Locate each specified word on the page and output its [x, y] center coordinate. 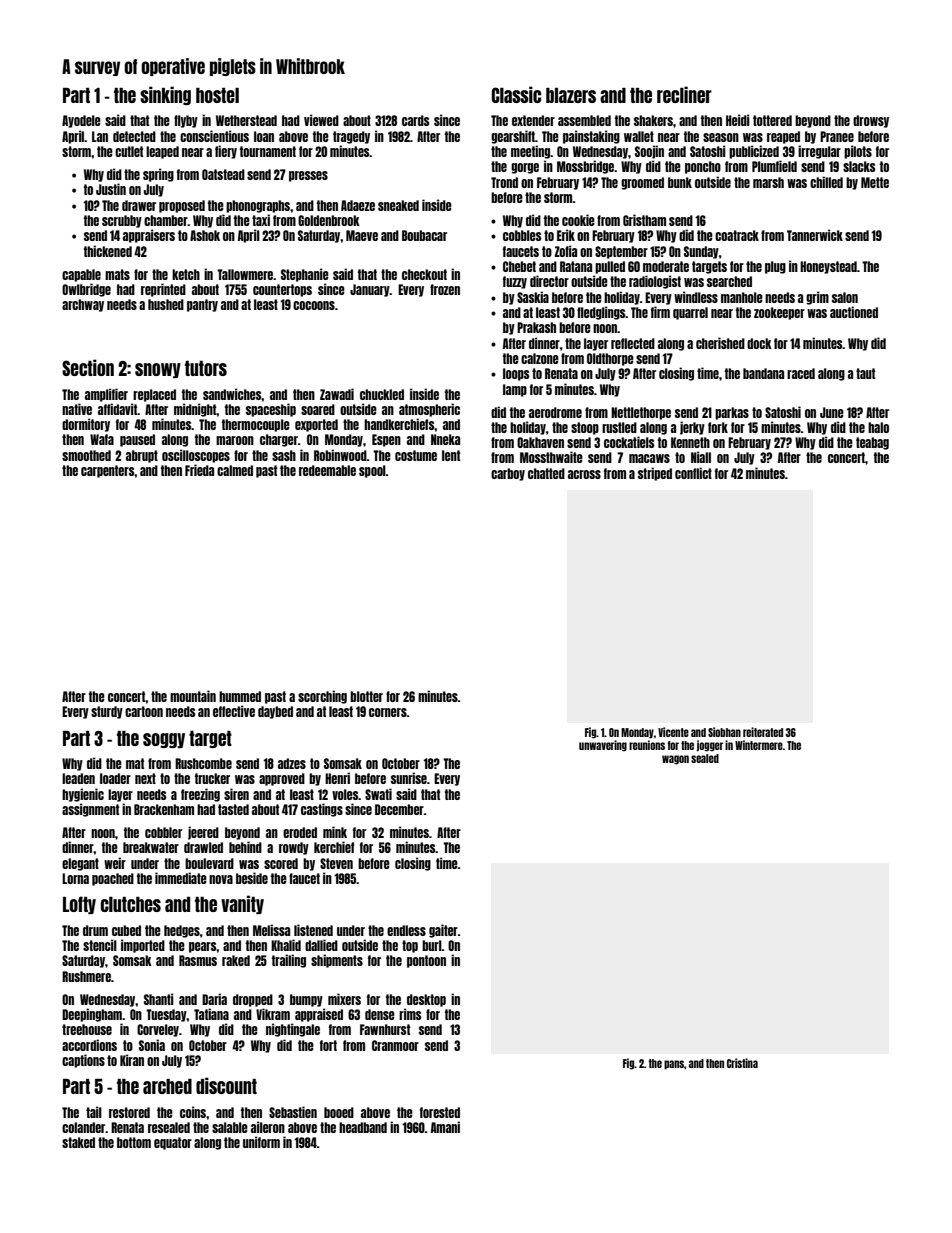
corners [388, 712]
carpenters [107, 471]
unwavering [603, 746]
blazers [571, 95]
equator [173, 1143]
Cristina [742, 1063]
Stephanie [305, 275]
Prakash [536, 327]
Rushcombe [203, 763]
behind [245, 847]
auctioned [854, 312]
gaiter [443, 931]
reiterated [763, 732]
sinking [165, 95]
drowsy [871, 121]
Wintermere [759, 745]
